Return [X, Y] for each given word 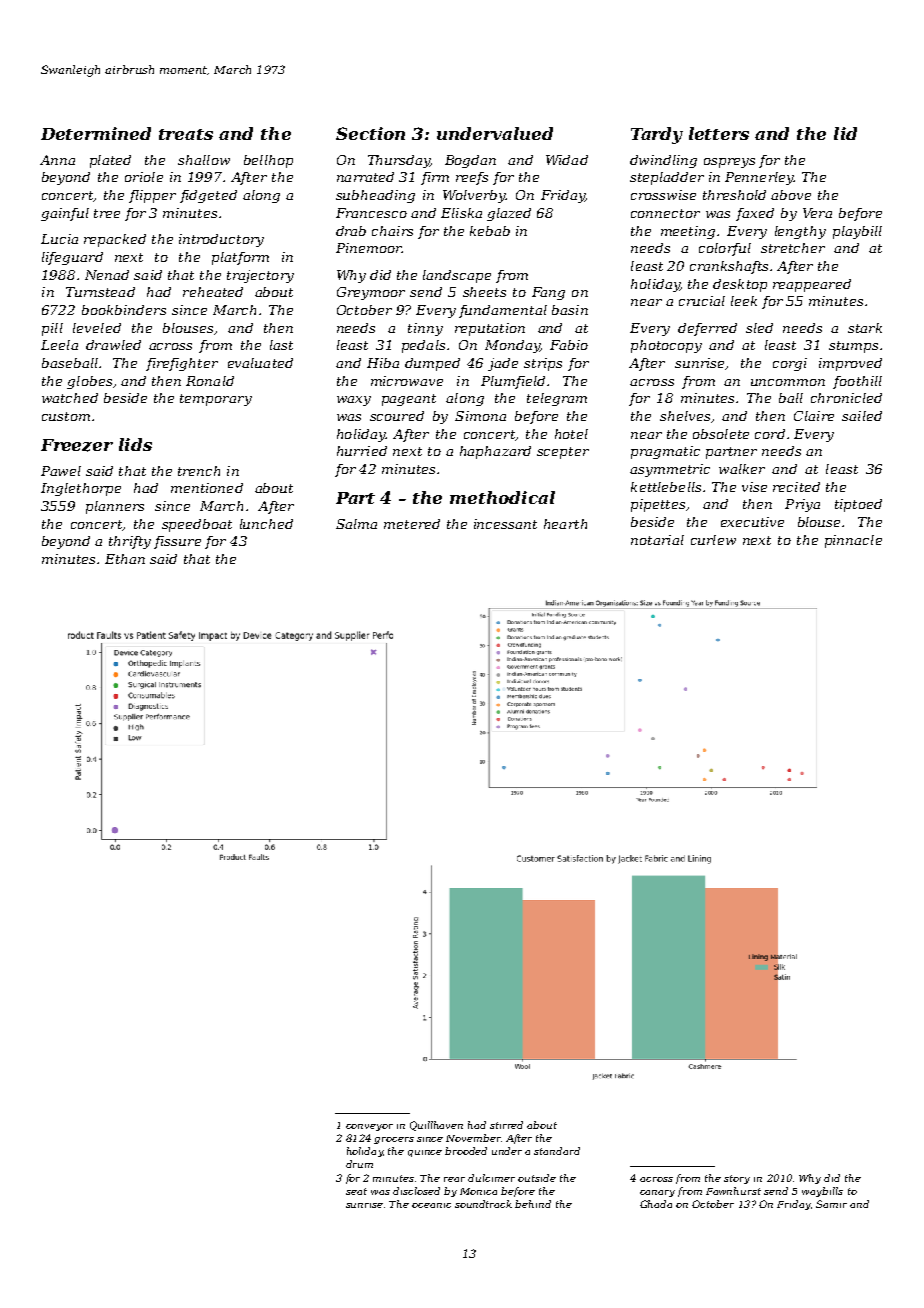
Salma [356, 524]
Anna [57, 160]
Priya [802, 505]
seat [356, 1191]
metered [412, 524]
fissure [177, 542]
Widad [567, 160]
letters [719, 133]
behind [533, 1204]
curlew [713, 540]
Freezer [77, 445]
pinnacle [853, 541]
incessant [505, 524]
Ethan [125, 559]
